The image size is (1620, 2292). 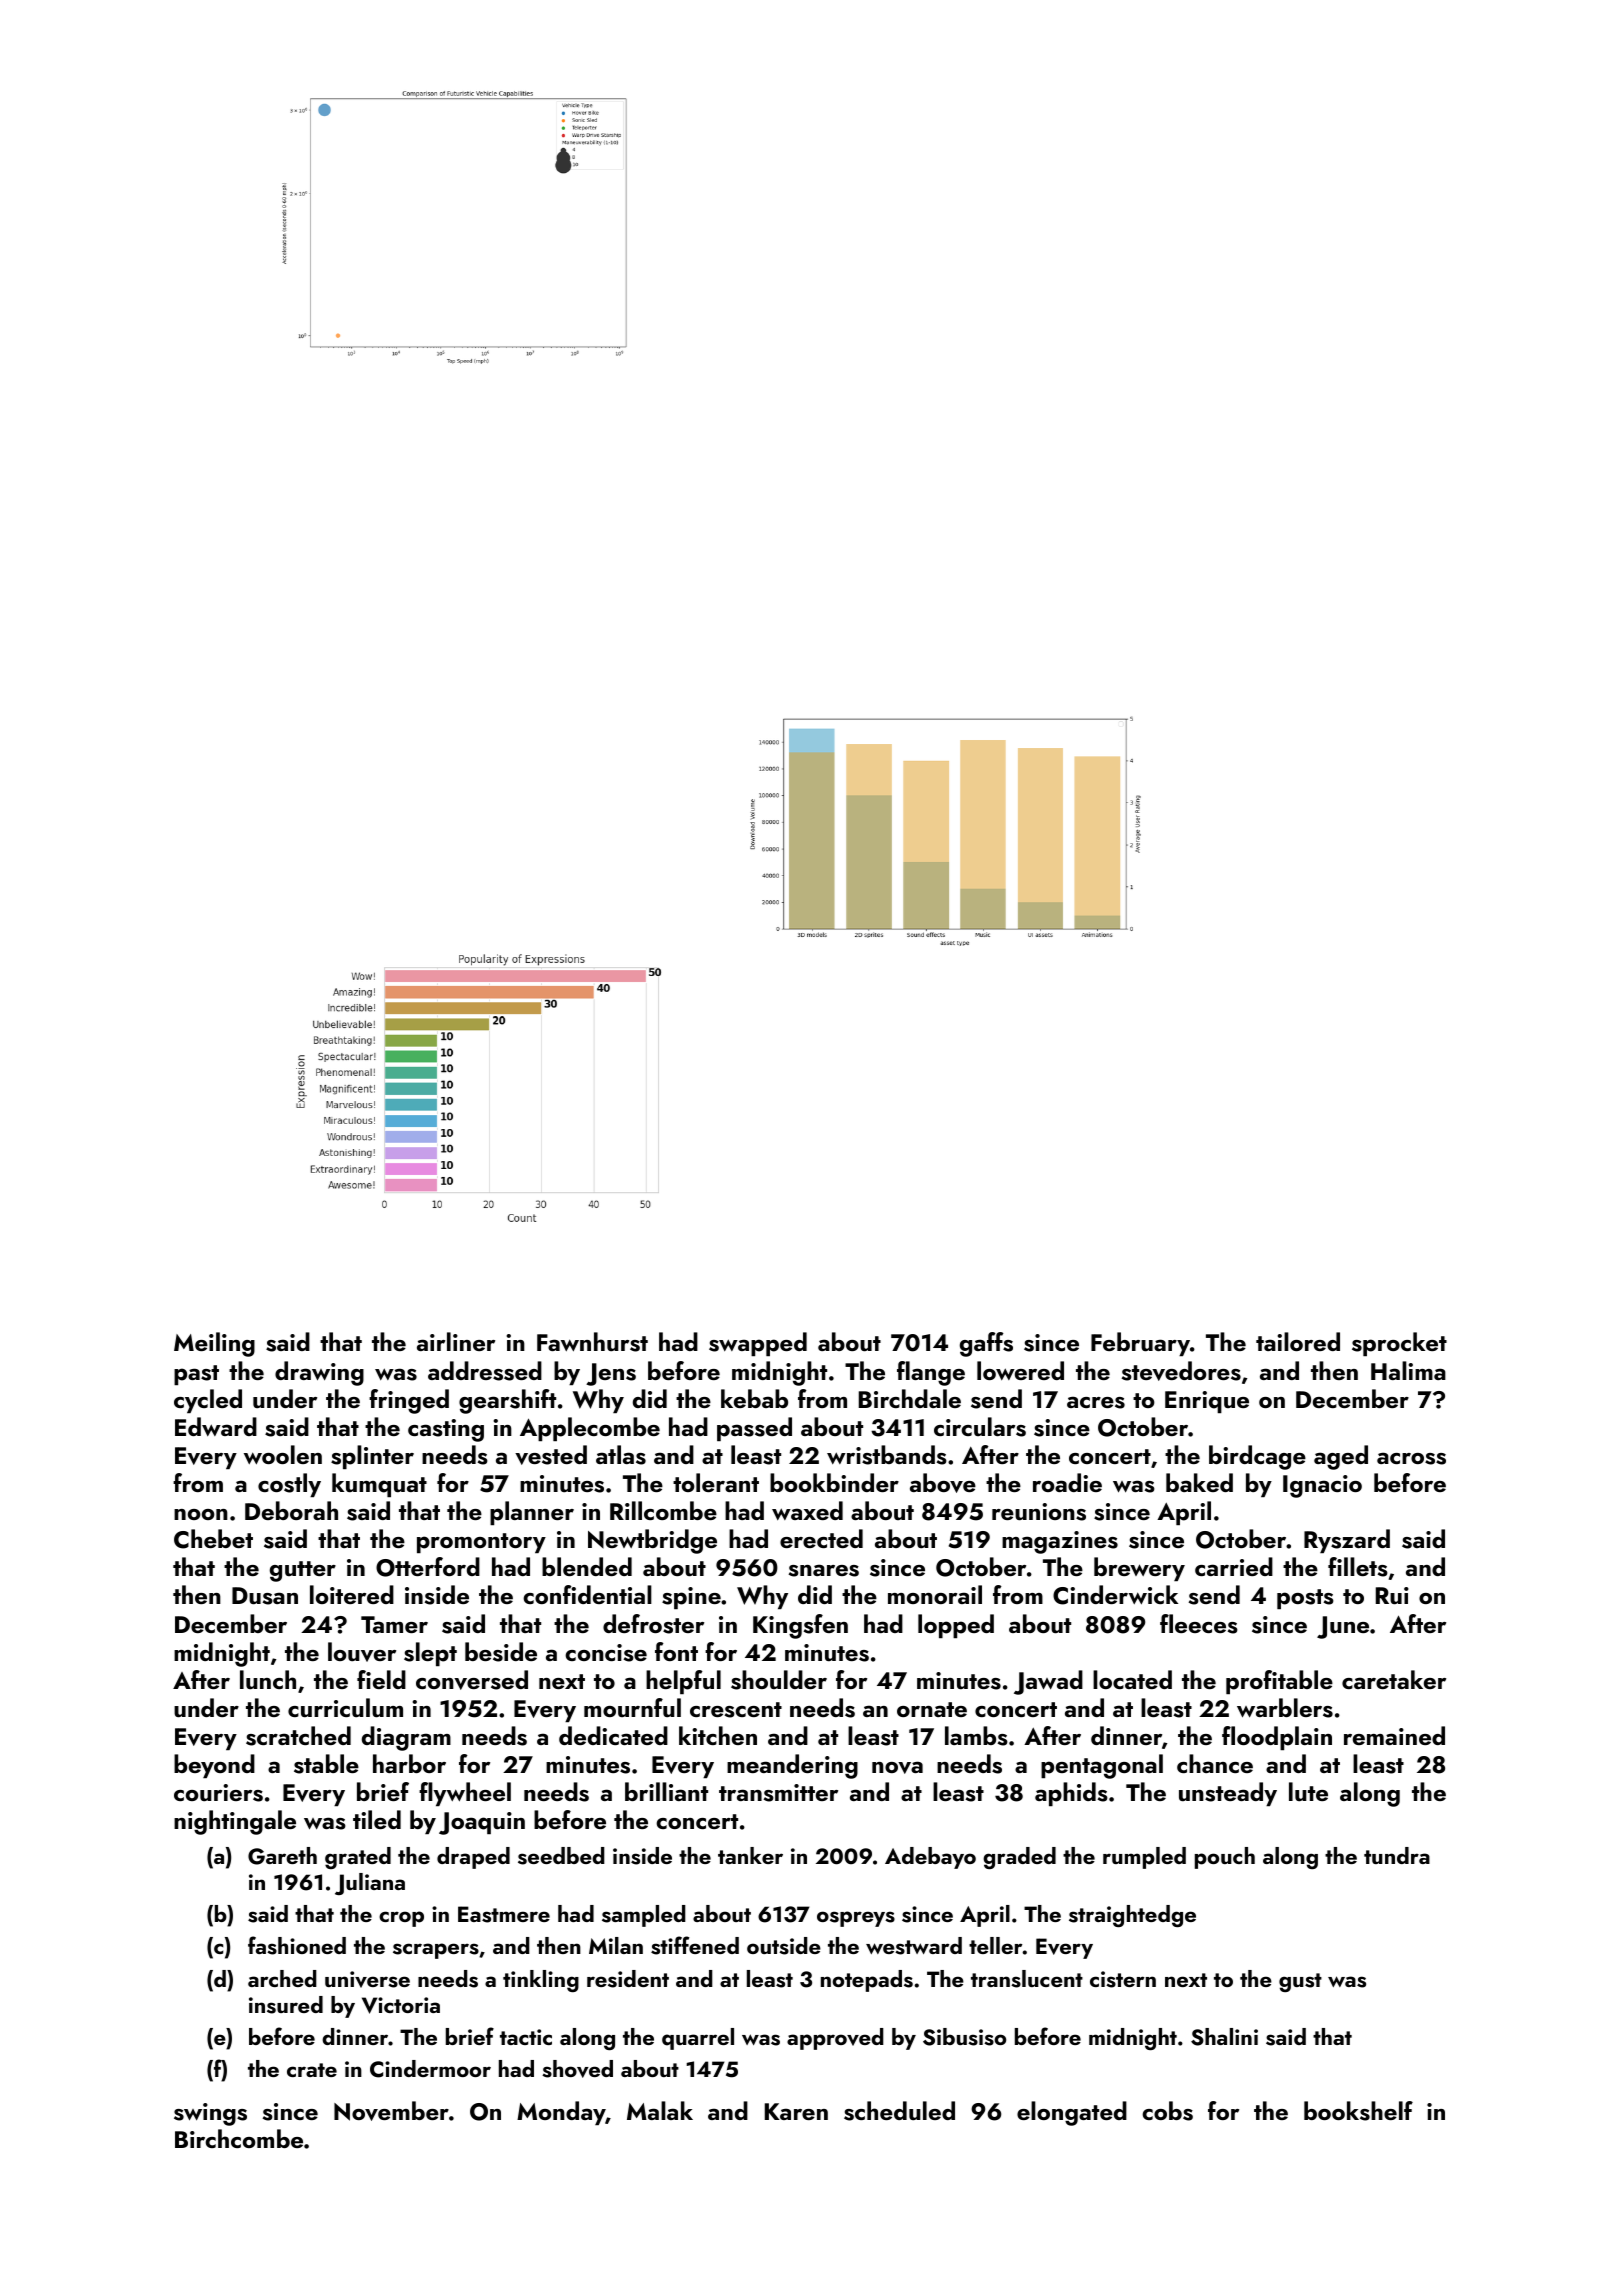 I want to click on birdcage, so click(x=1257, y=1457).
